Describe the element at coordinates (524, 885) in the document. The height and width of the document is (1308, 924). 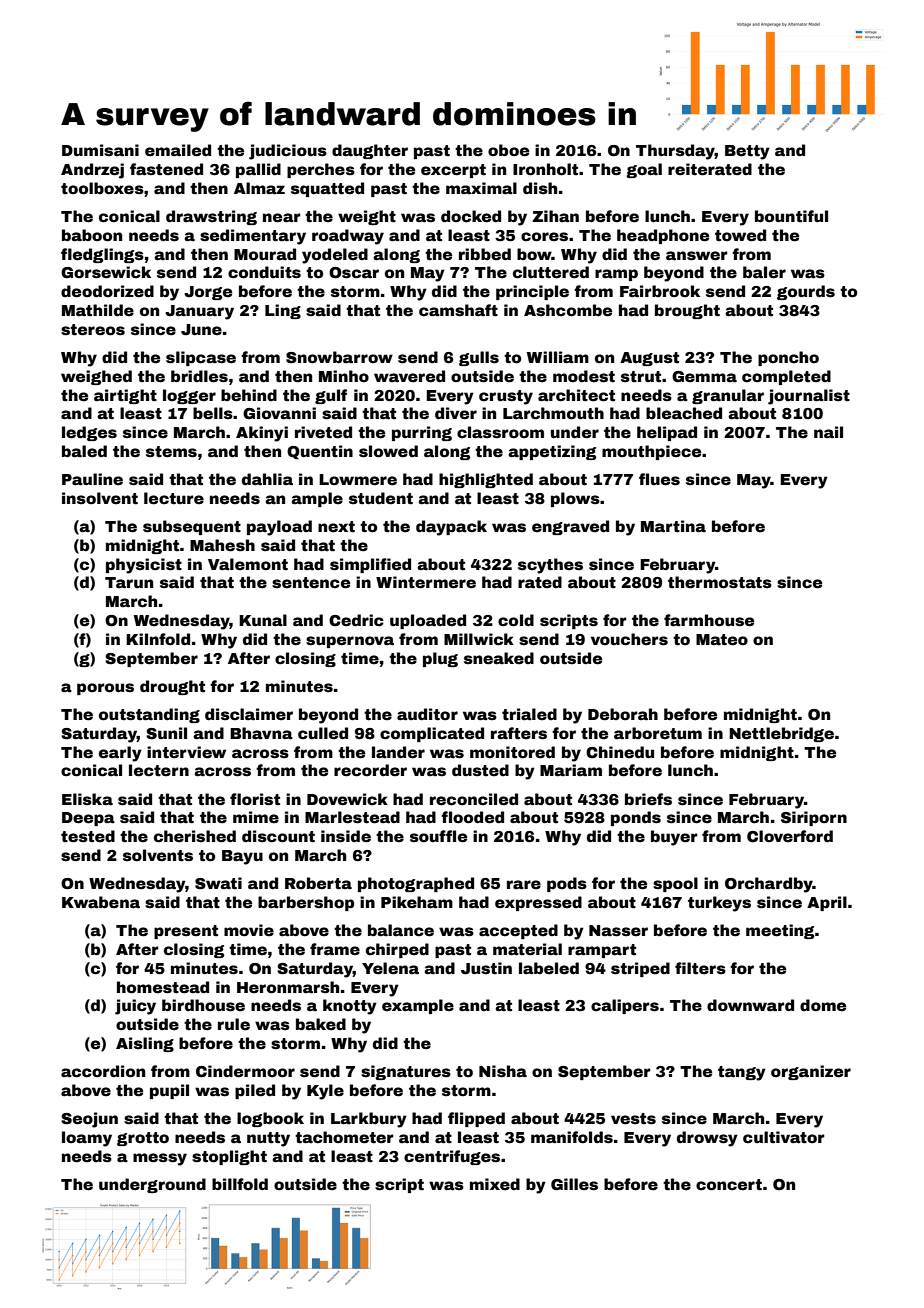
I see `rare` at that location.
